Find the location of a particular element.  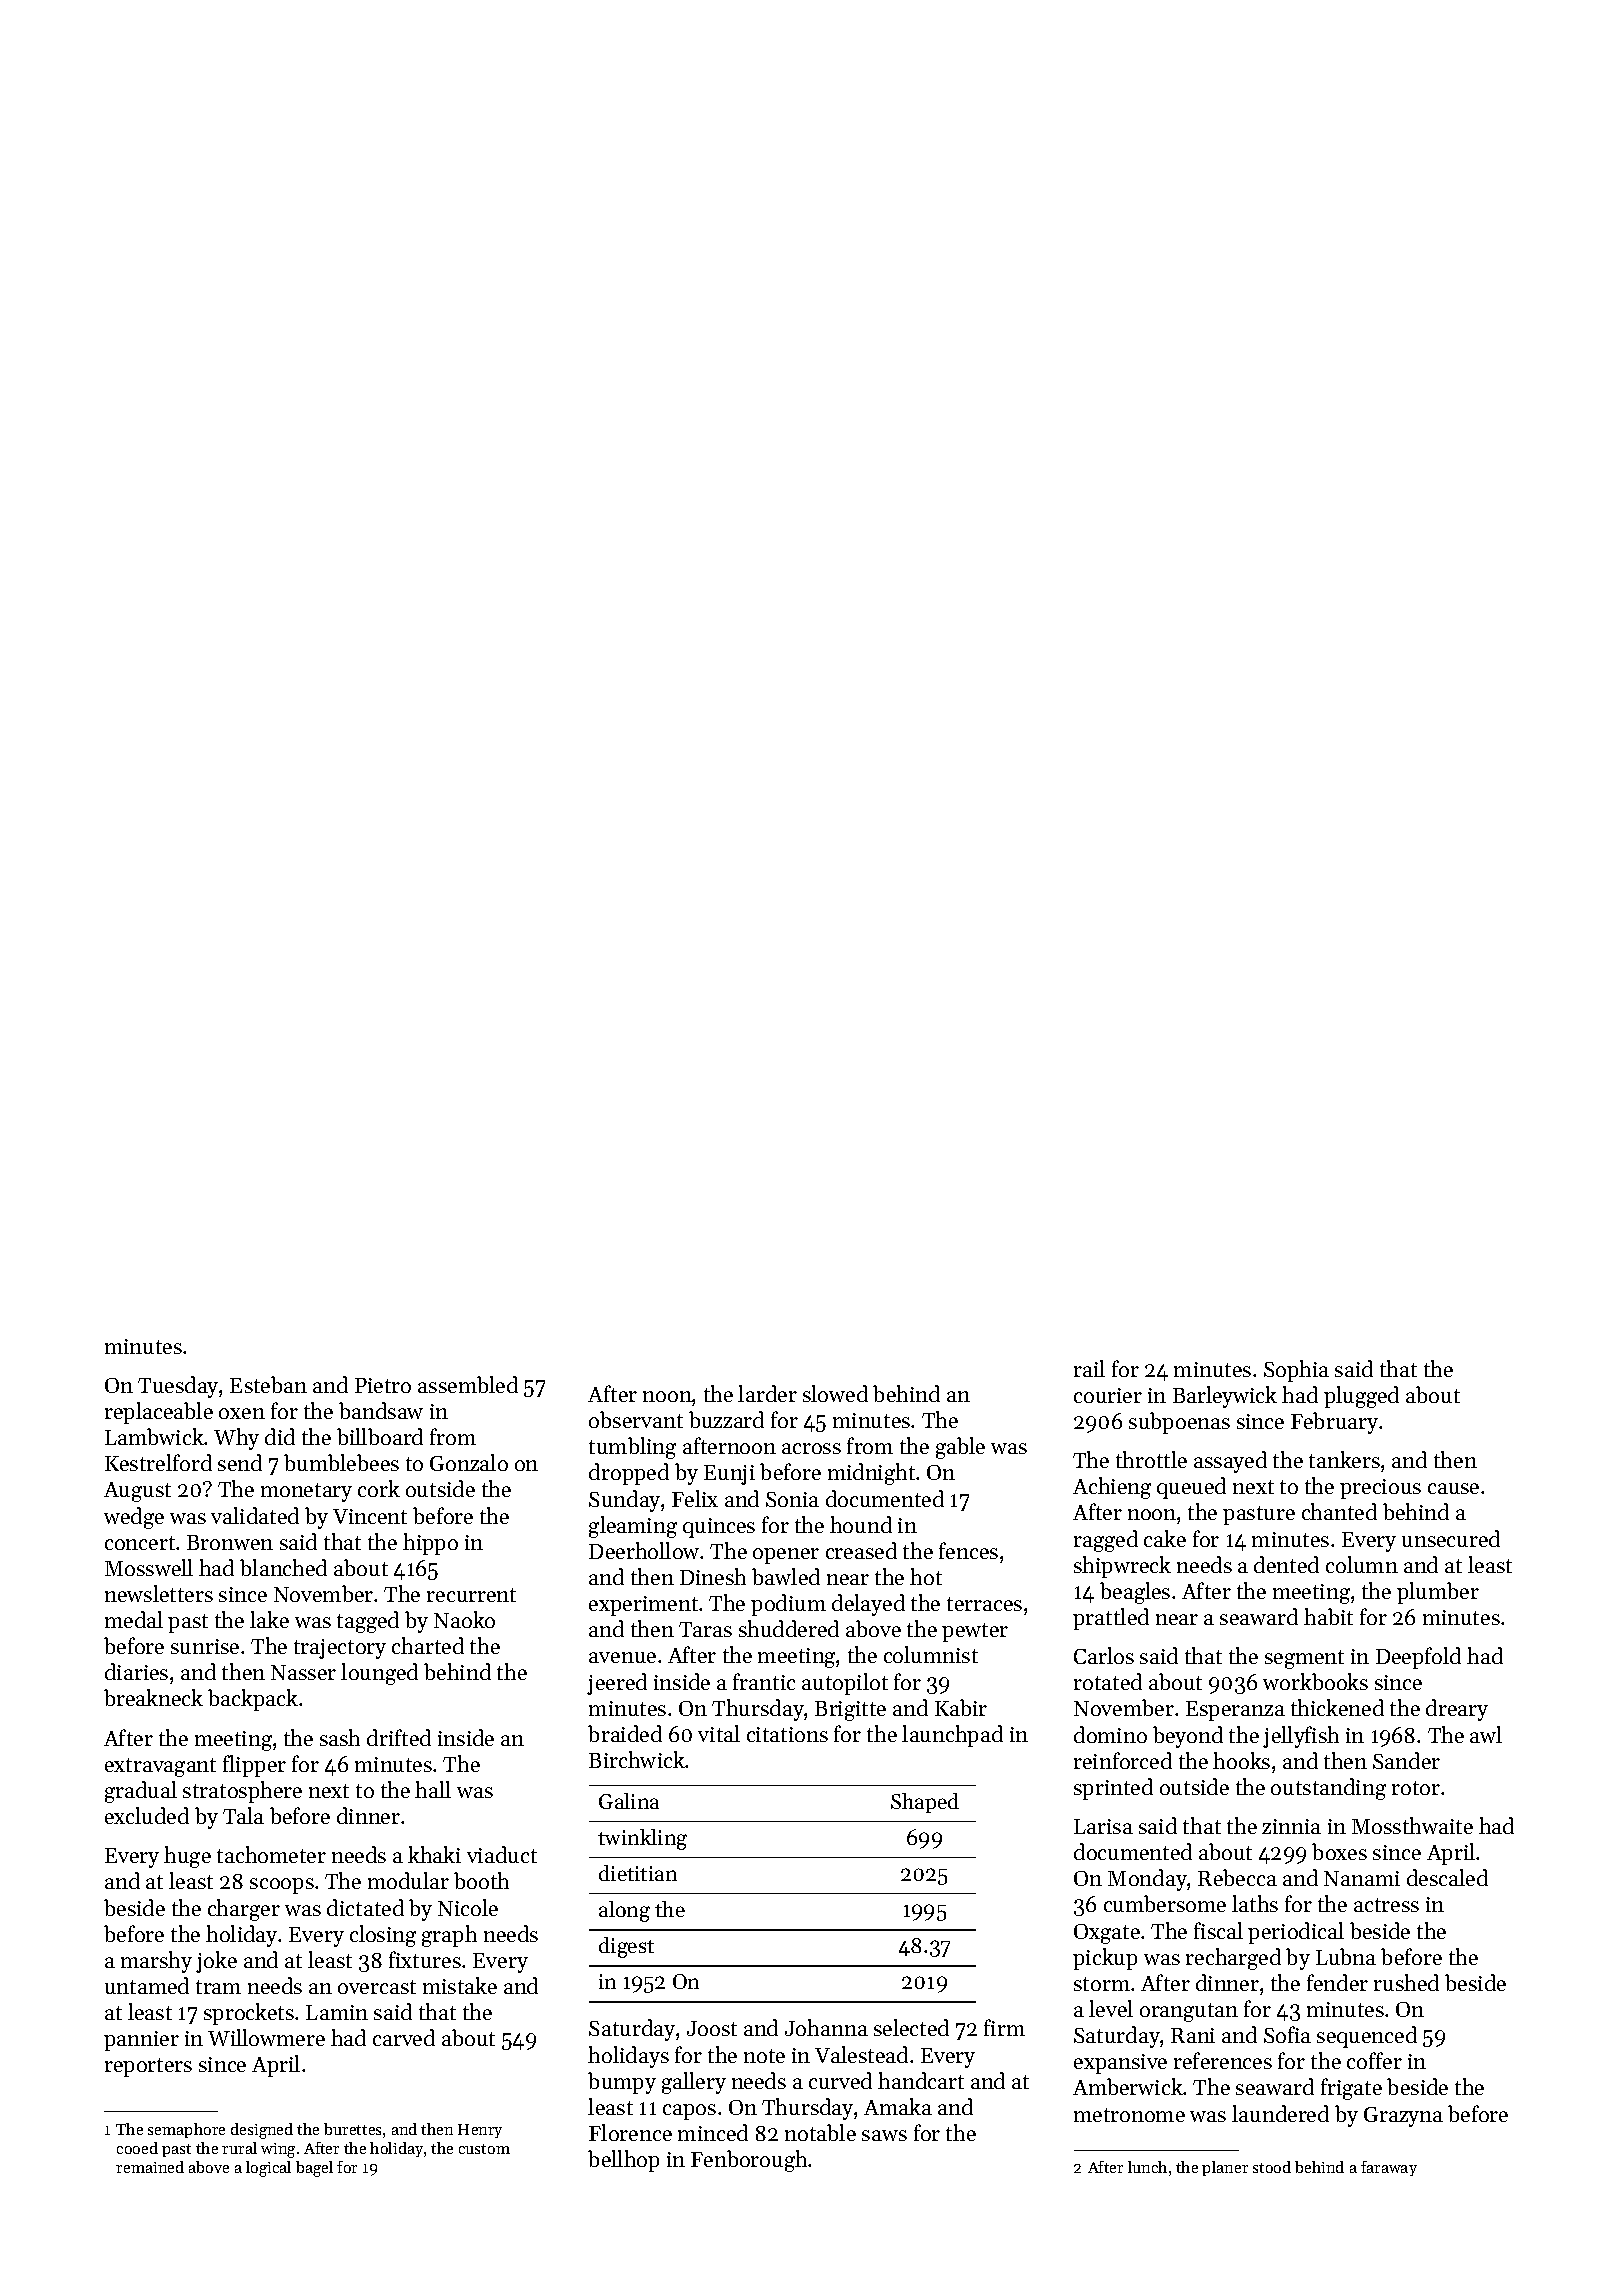

periodical is located at coordinates (1296, 1933).
